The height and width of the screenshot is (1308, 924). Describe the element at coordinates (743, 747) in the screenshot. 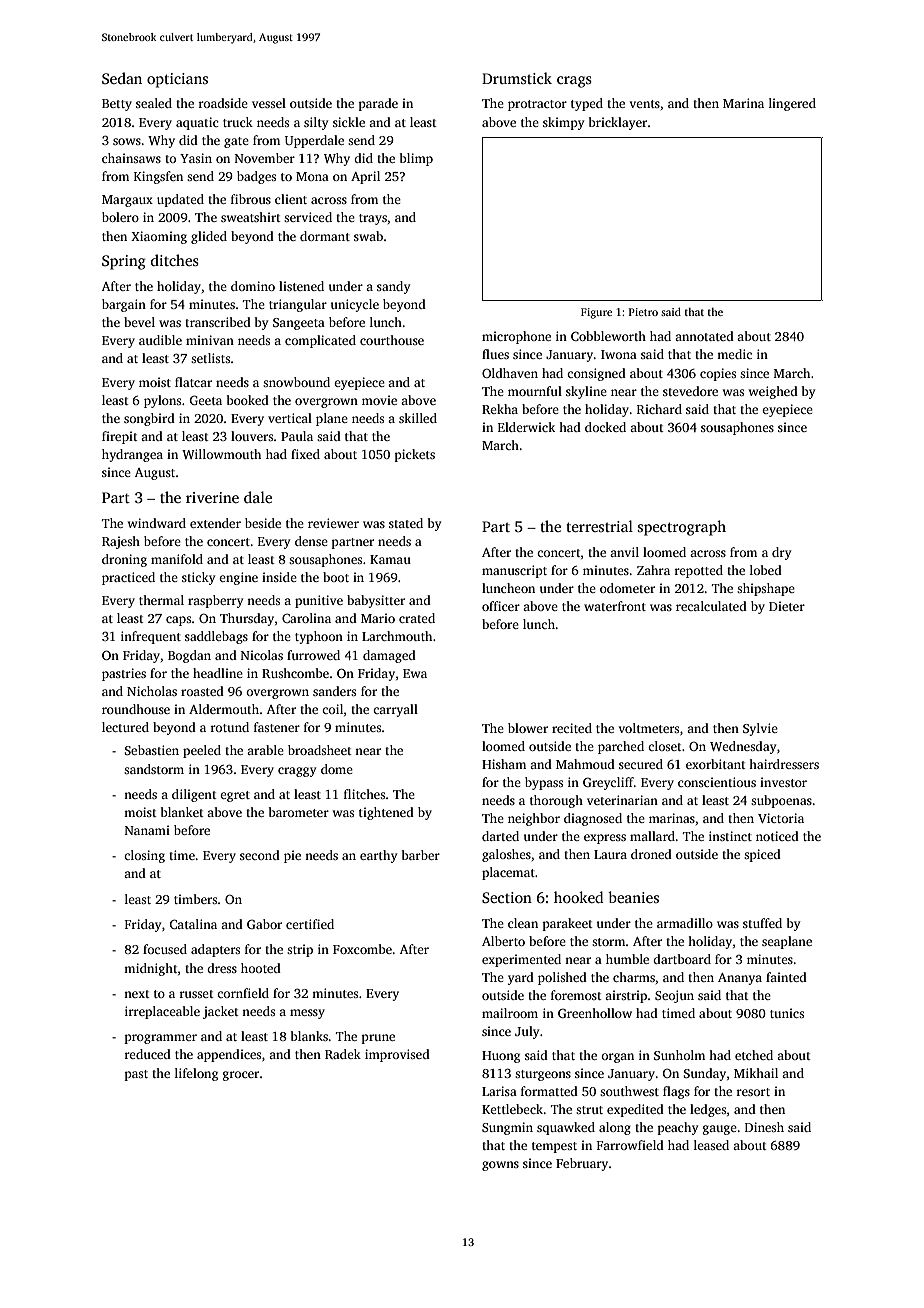

I see `Wednesday` at that location.
